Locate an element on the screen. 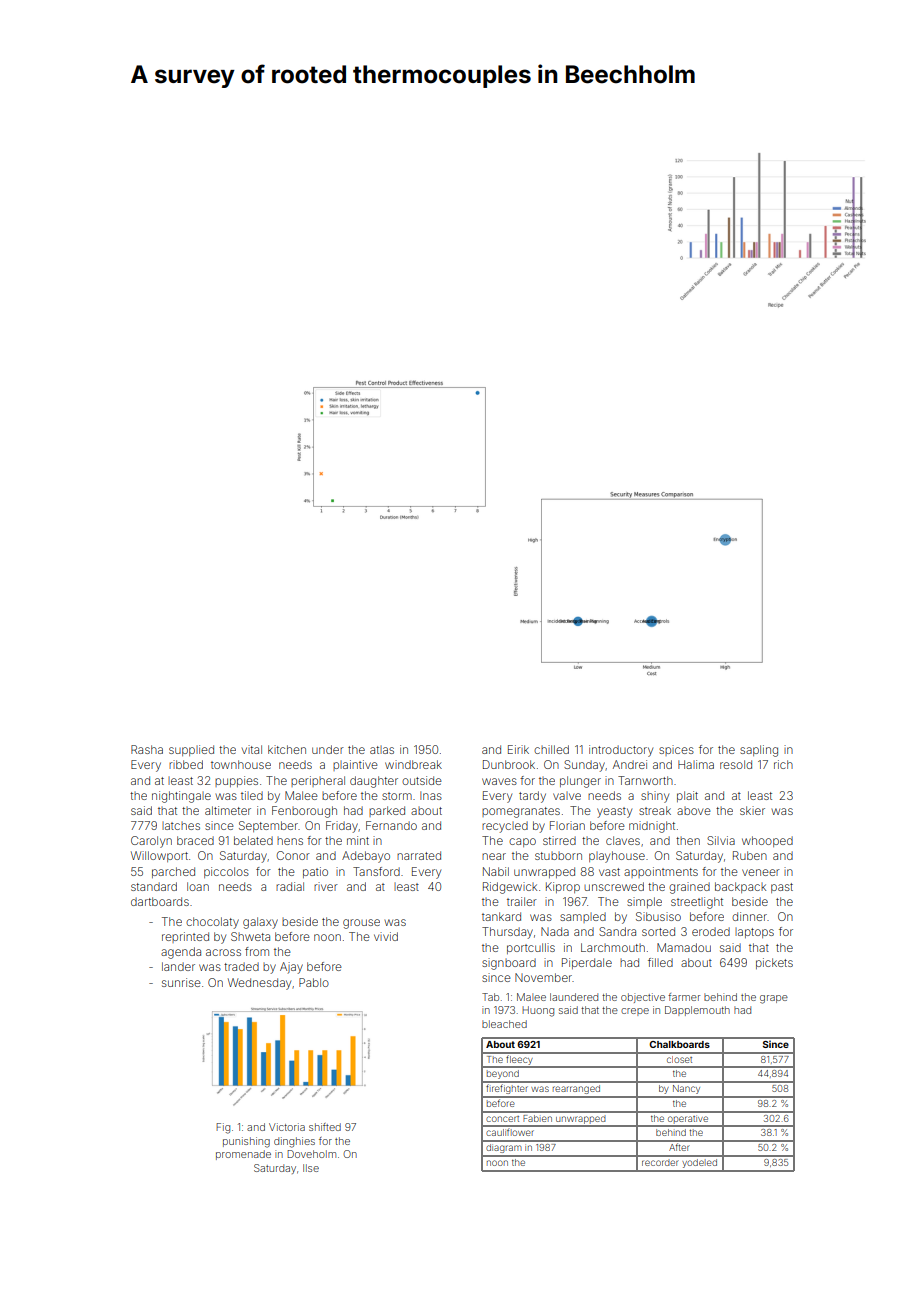 The height and width of the screenshot is (1314, 924). hens is located at coordinates (290, 841).
